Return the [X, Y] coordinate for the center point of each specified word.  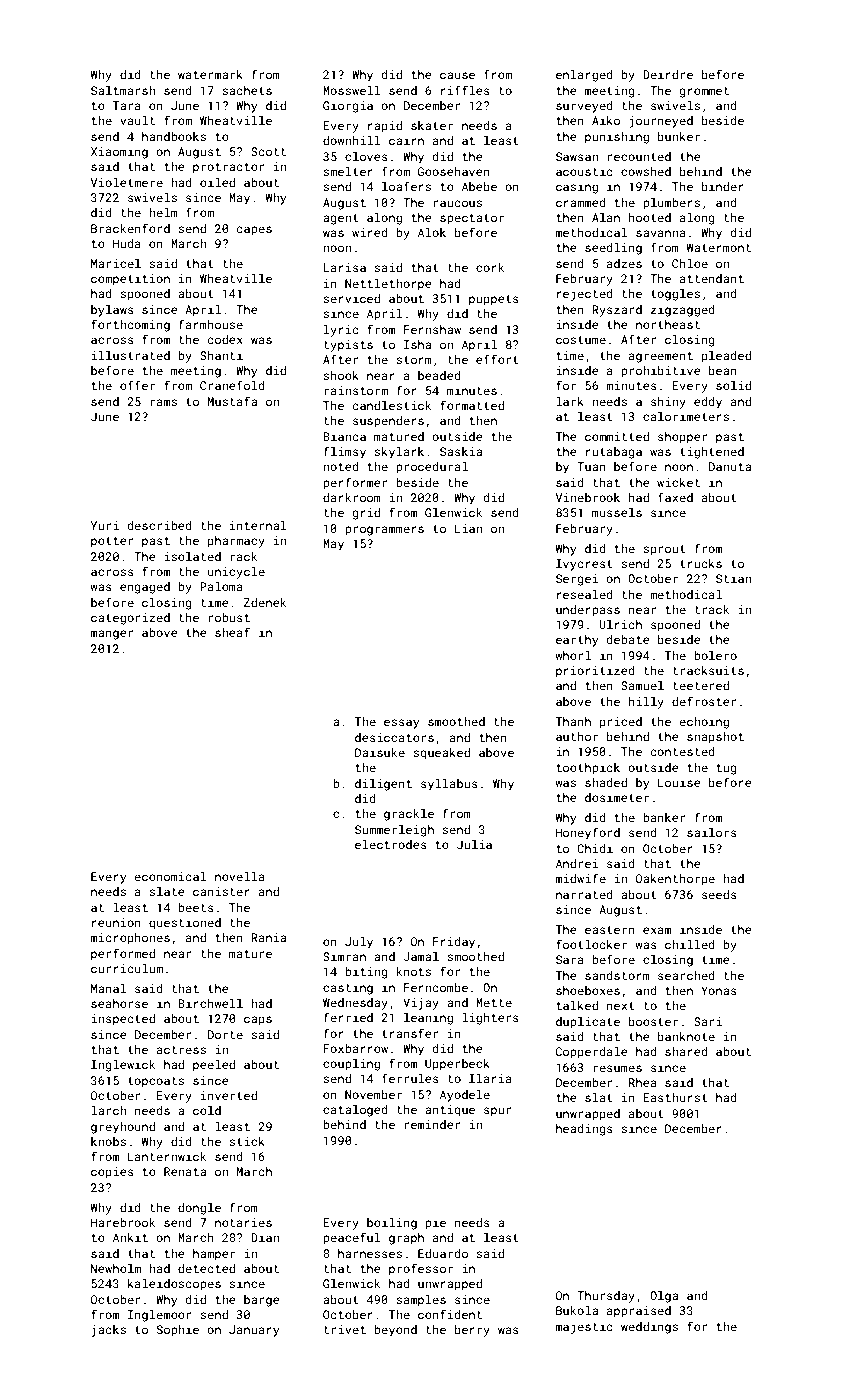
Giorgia [348, 107]
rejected [585, 295]
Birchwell [210, 1003]
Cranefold [232, 385]
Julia [474, 844]
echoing [704, 723]
